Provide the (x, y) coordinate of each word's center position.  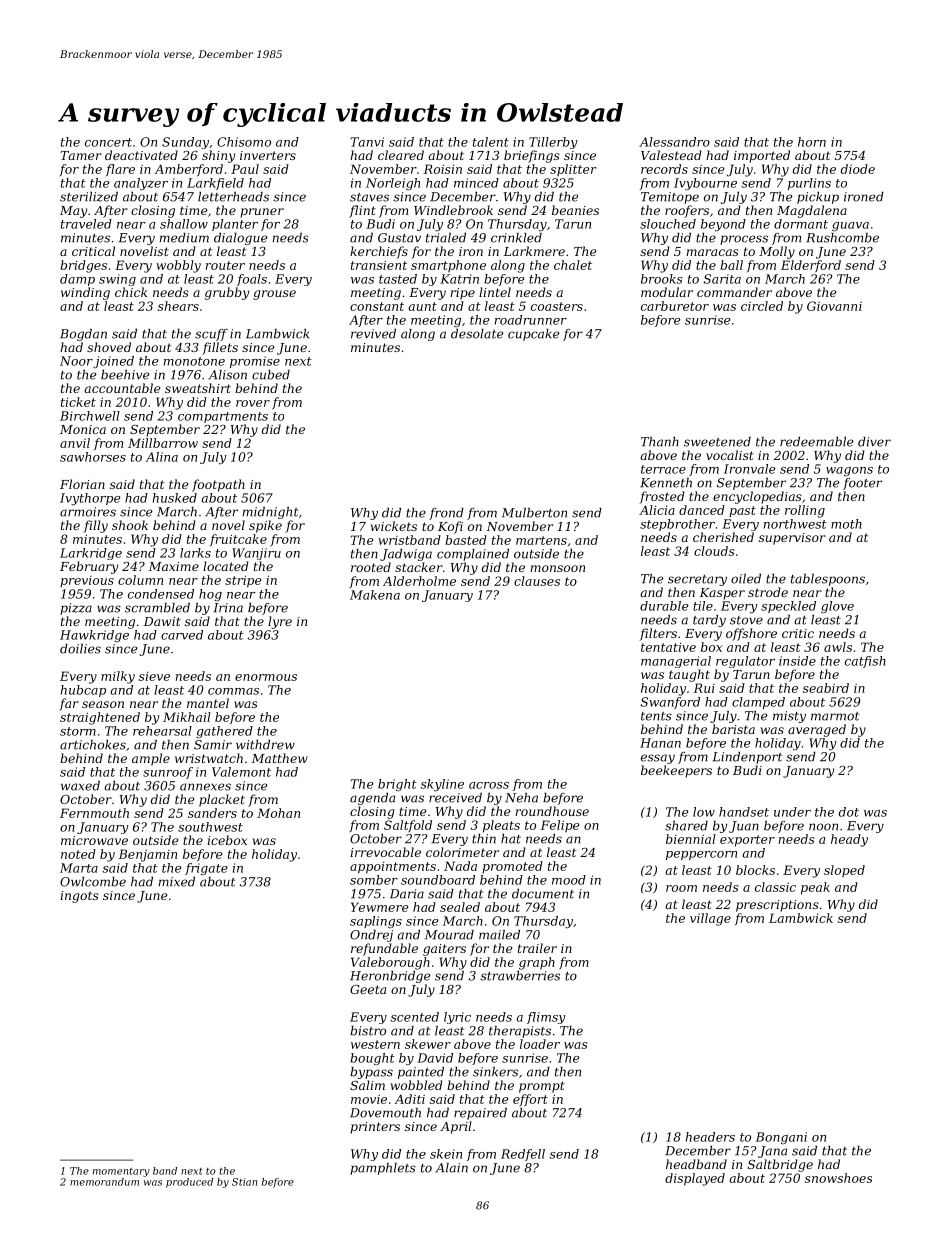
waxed (80, 786)
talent (491, 142)
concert (108, 142)
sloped (844, 871)
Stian (245, 1182)
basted (466, 540)
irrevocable (385, 852)
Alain (452, 1168)
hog (210, 595)
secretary (697, 580)
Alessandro (674, 142)
